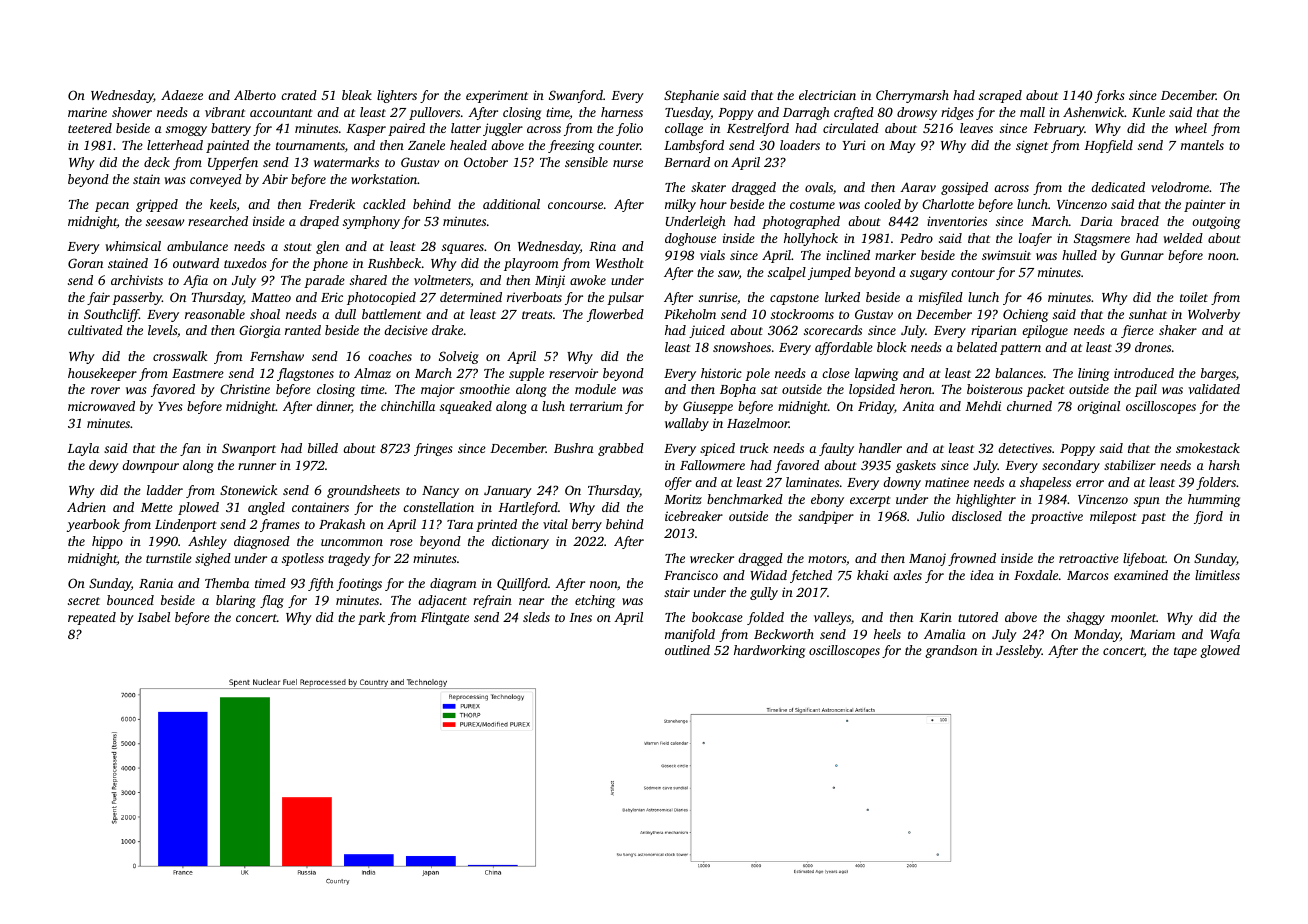  I want to click on Isabel, so click(153, 617).
